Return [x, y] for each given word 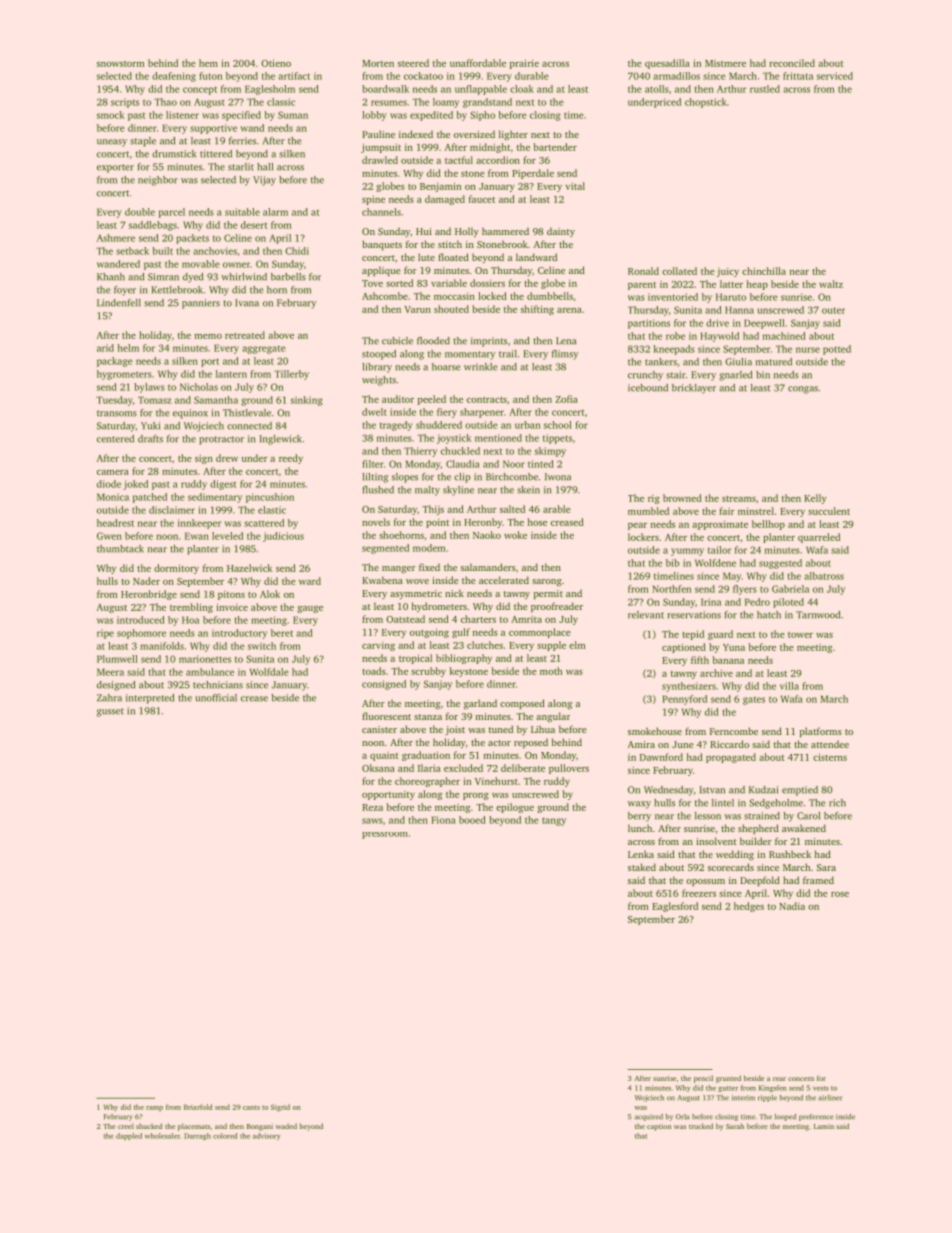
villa [789, 686]
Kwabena [382, 580]
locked [492, 296]
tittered [216, 154]
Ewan [197, 536]
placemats [194, 1127]
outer [833, 310]
